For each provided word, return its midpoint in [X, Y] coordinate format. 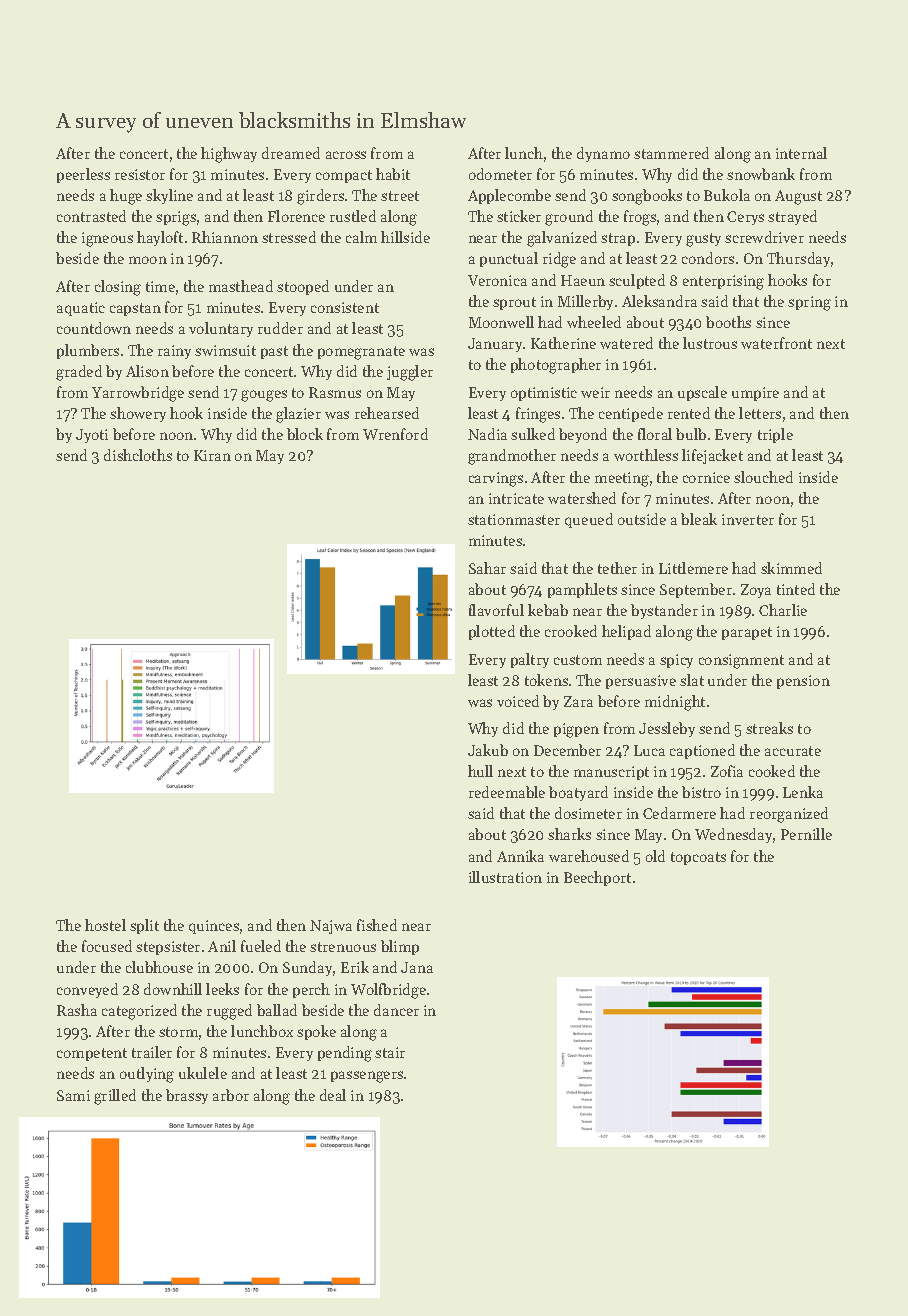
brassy [187, 1096]
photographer [556, 366]
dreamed [291, 153]
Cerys [745, 218]
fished [377, 925]
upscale [702, 393]
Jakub [488, 750]
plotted [492, 632]
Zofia [727, 771]
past [274, 352]
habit [393, 174]
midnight [675, 703]
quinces [214, 927]
